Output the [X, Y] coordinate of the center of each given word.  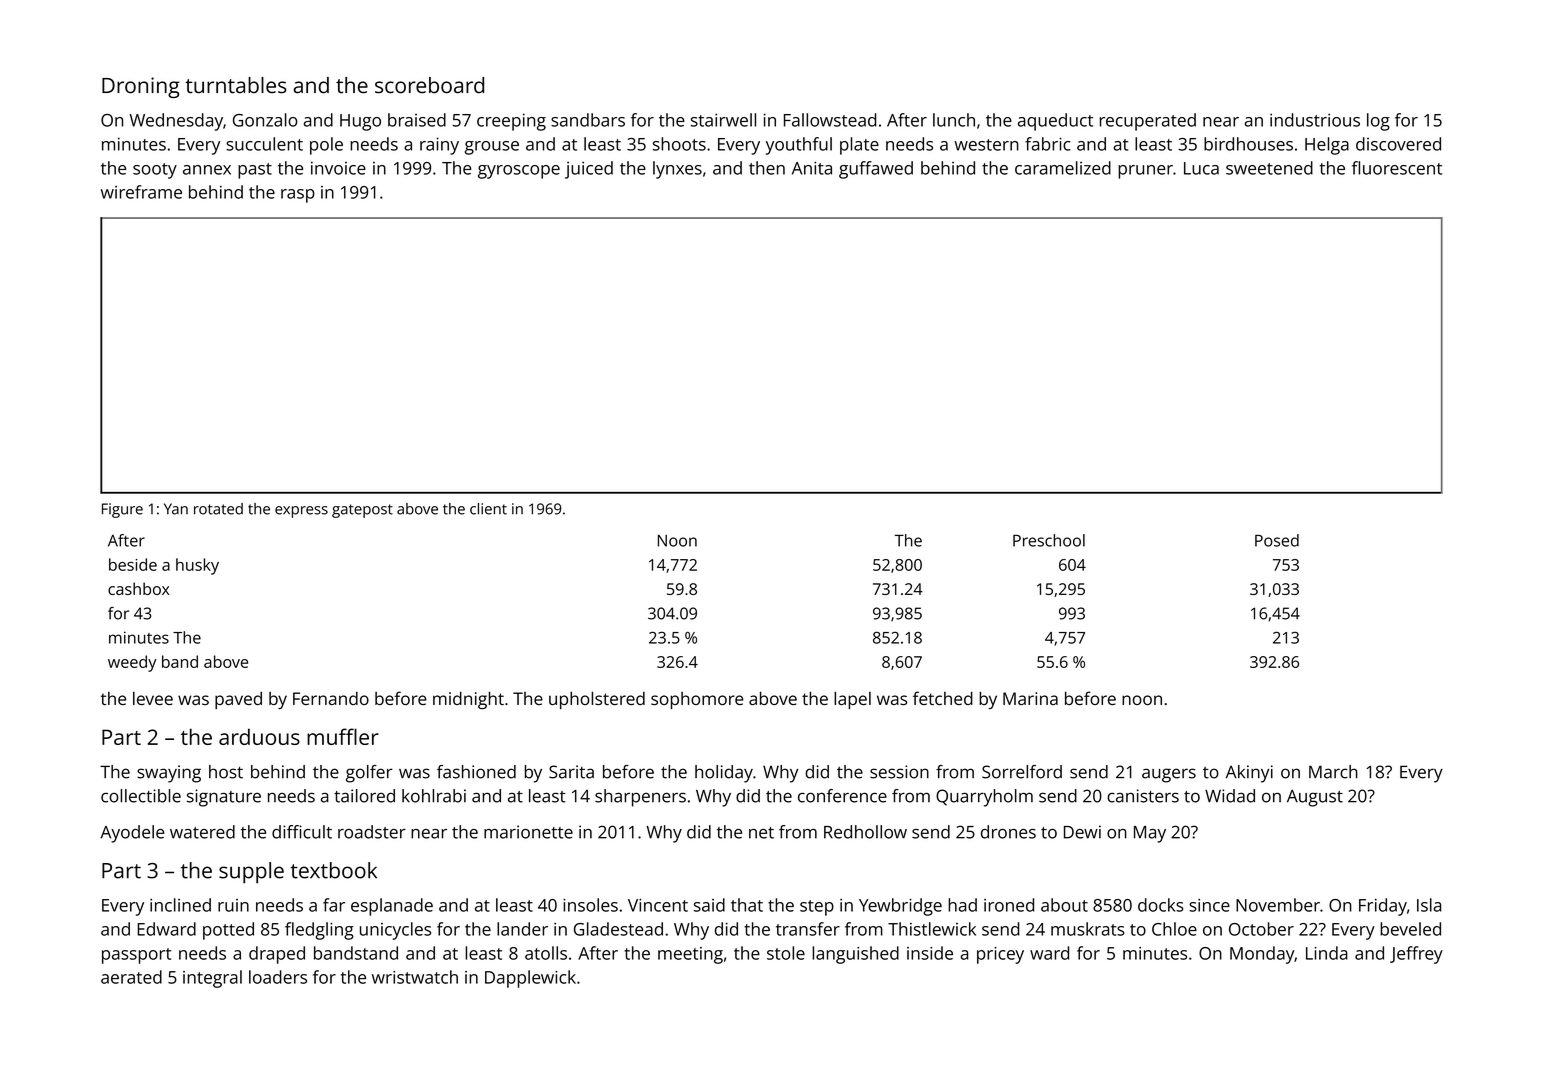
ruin [233, 905]
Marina [1030, 698]
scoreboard [429, 85]
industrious [1315, 120]
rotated [218, 509]
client [488, 509]
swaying [169, 774]
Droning [141, 87]
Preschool [1049, 540]
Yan [176, 509]
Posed [1277, 540]
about [1064, 905]
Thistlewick [932, 929]
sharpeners [640, 798]
